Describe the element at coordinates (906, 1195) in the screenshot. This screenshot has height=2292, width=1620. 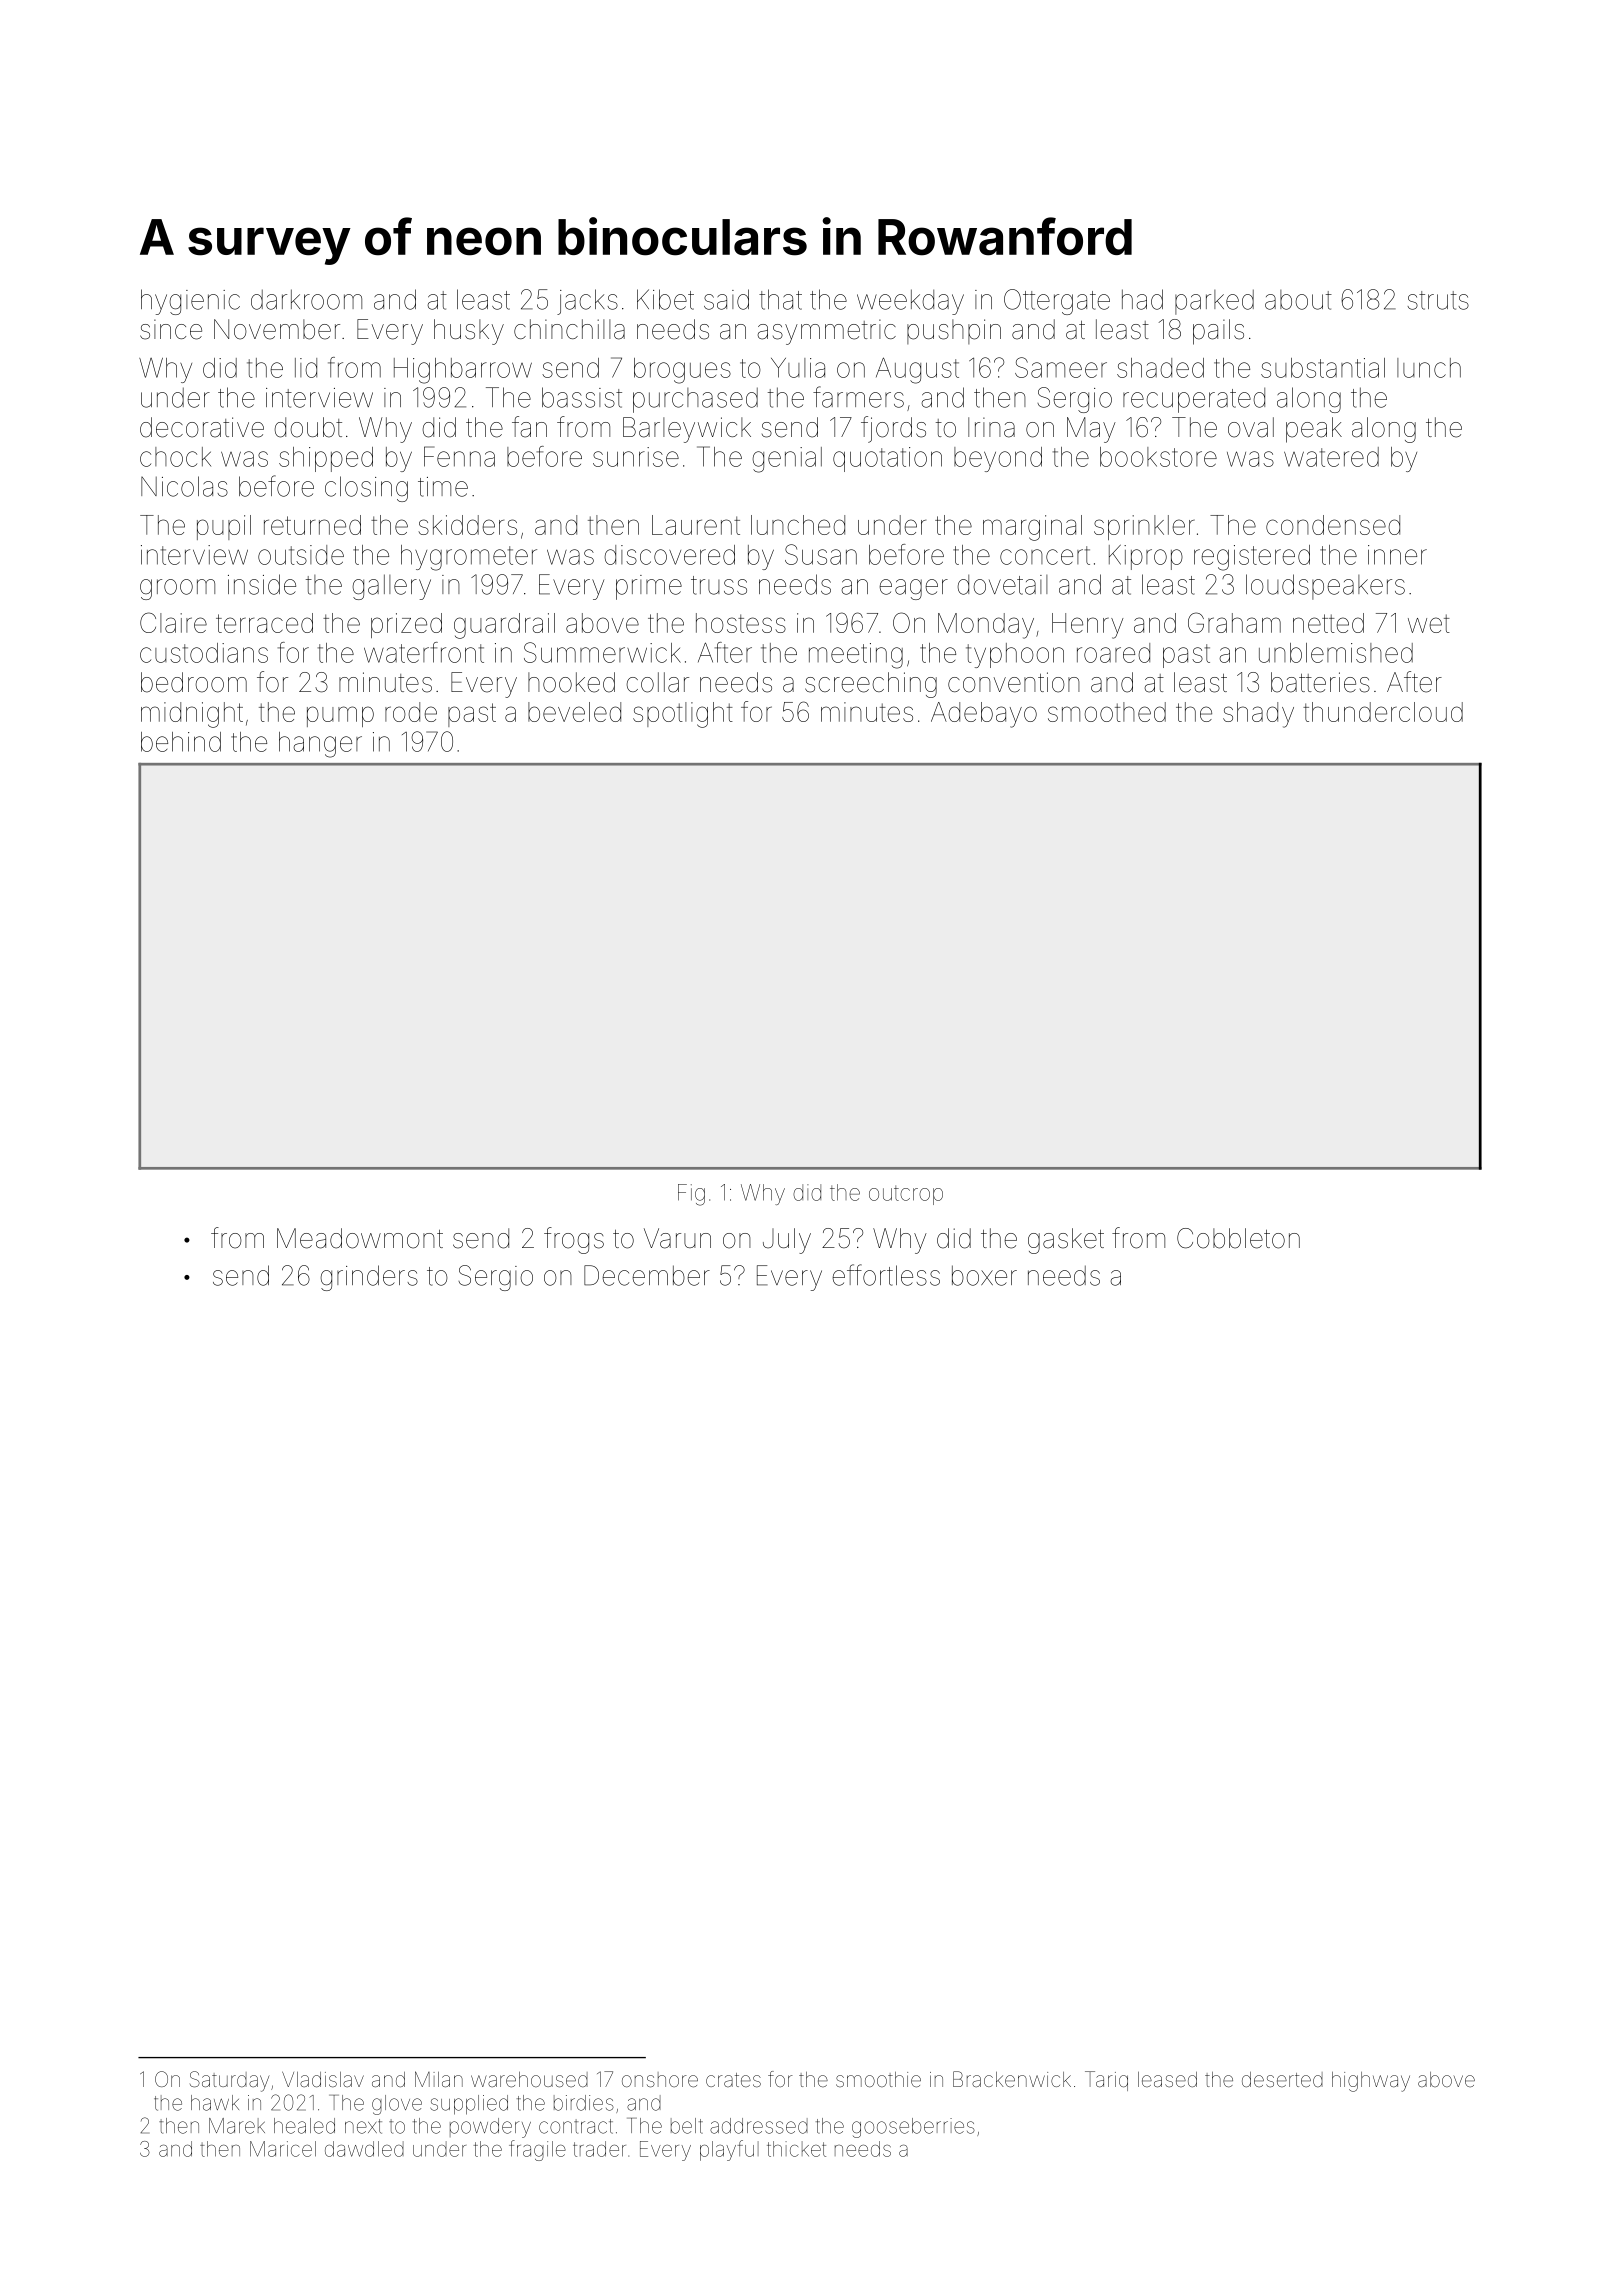
I see `outcrop` at that location.
